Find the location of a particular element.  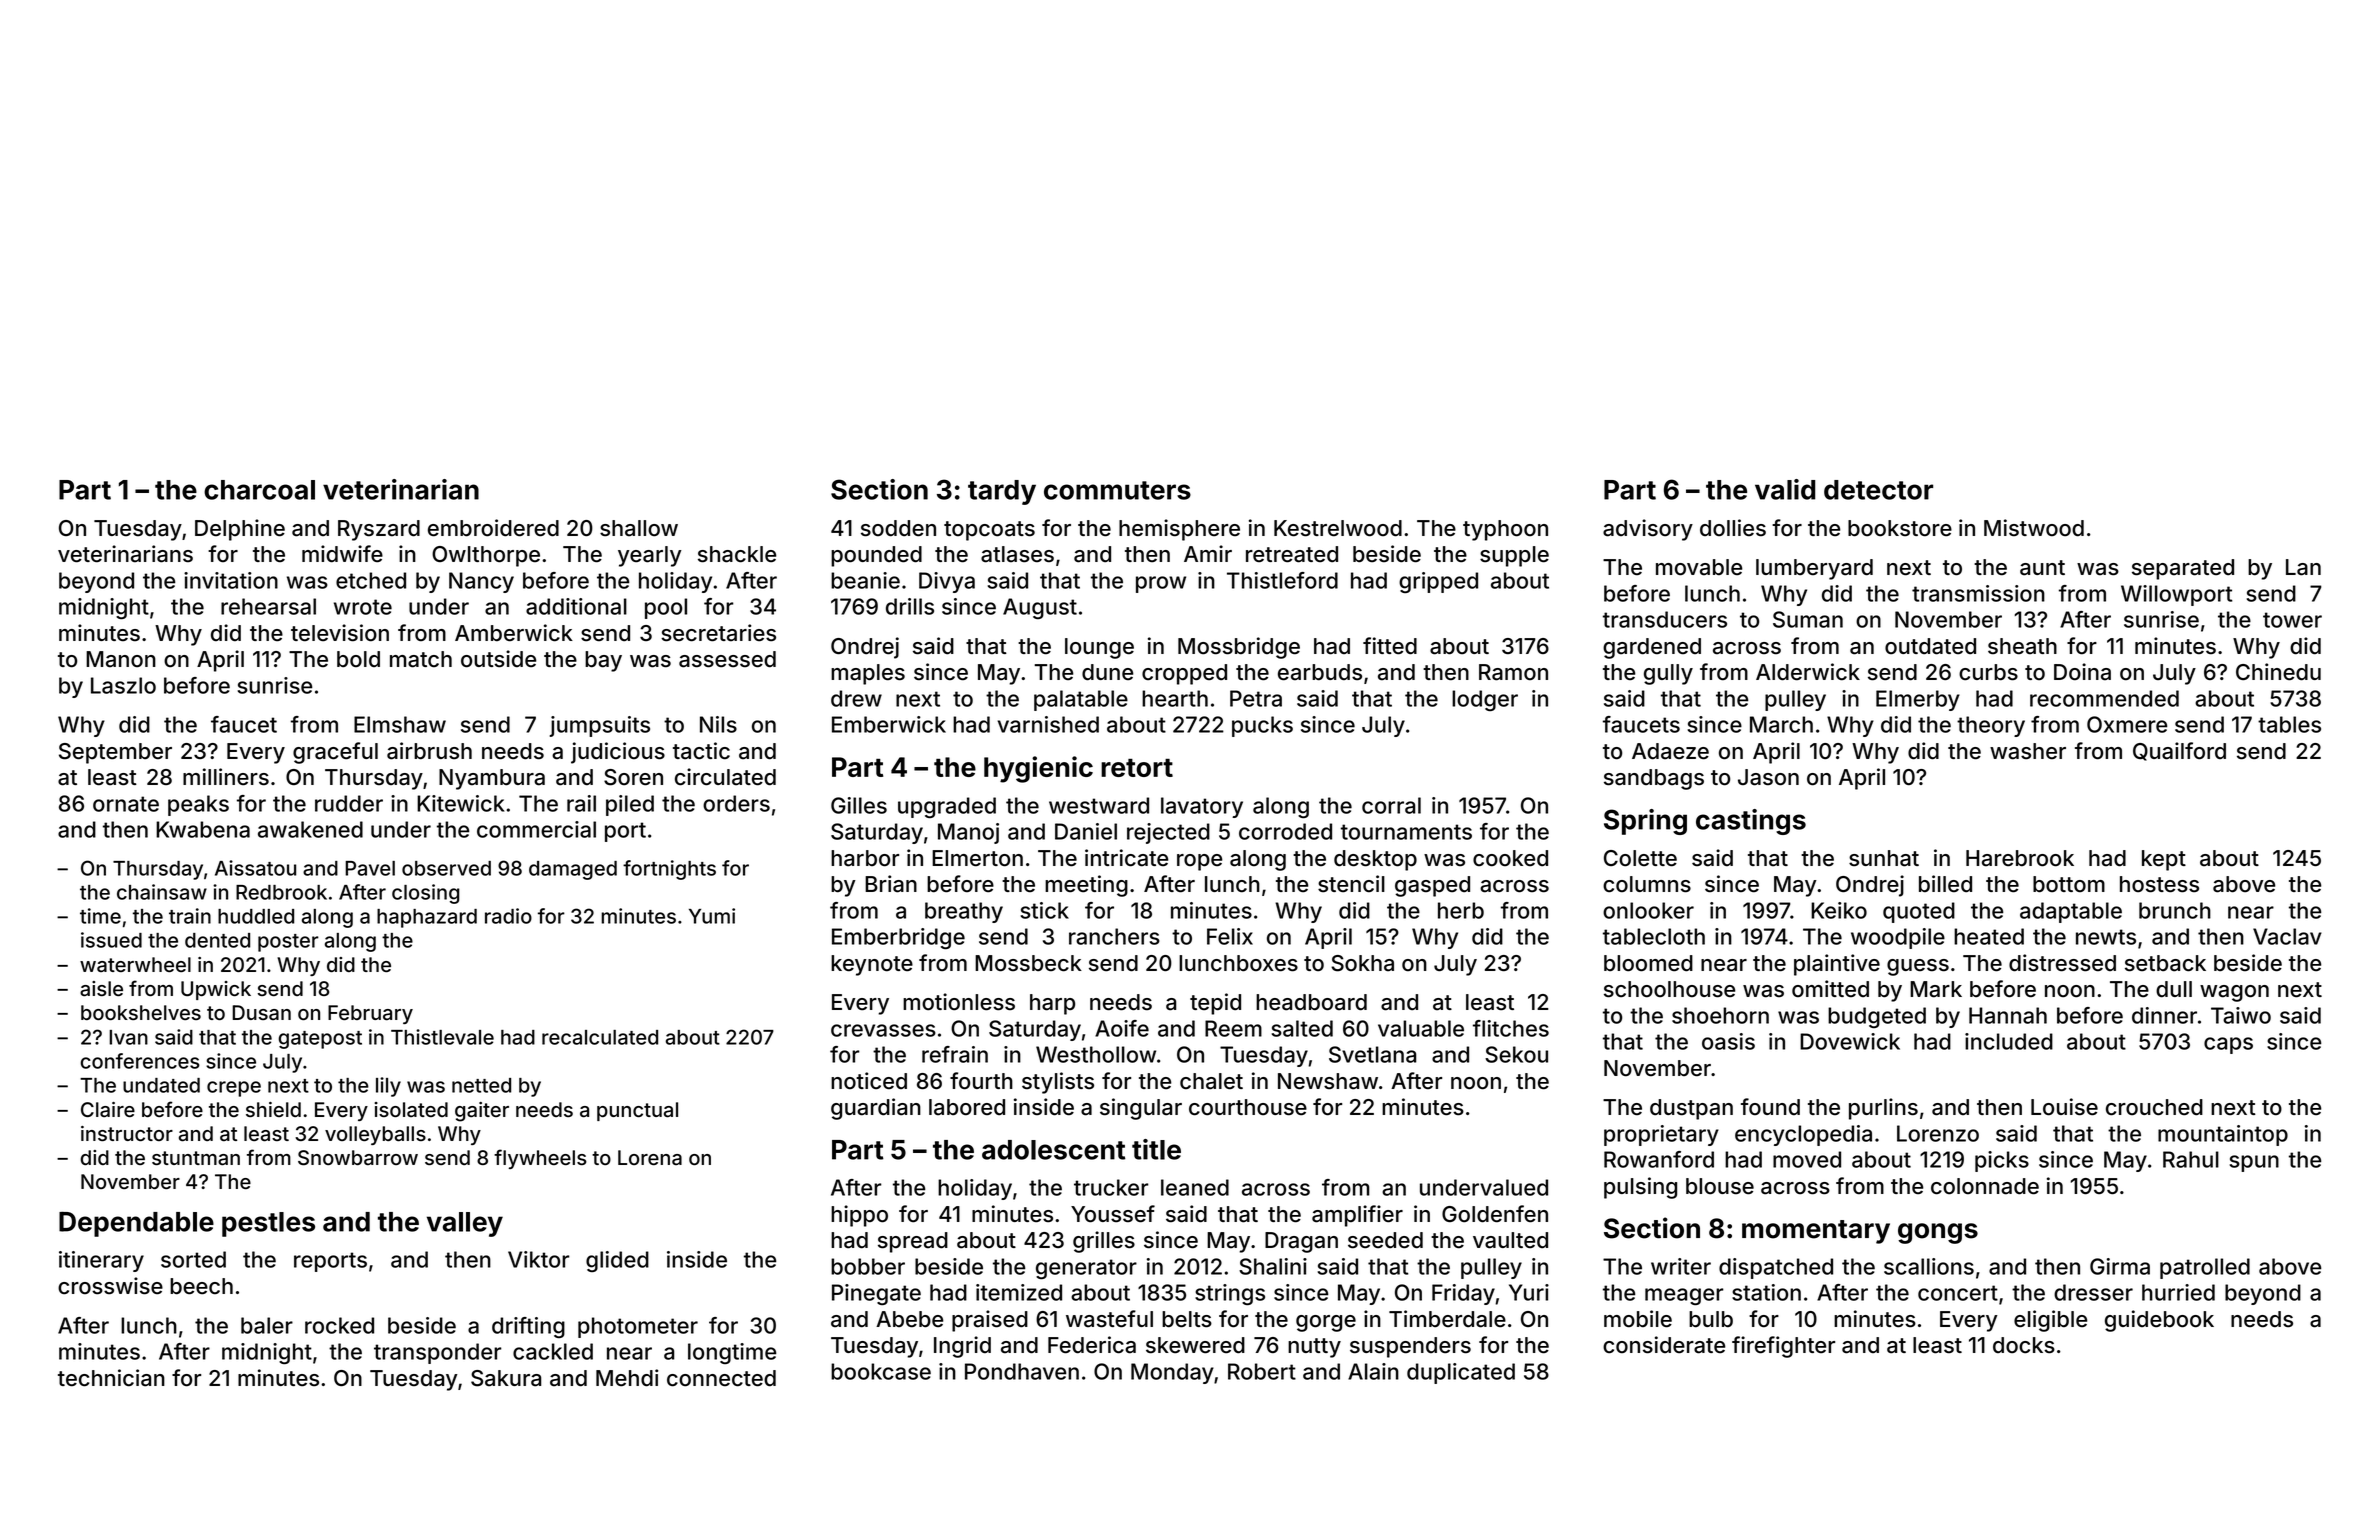

hippo is located at coordinates (859, 1216).
